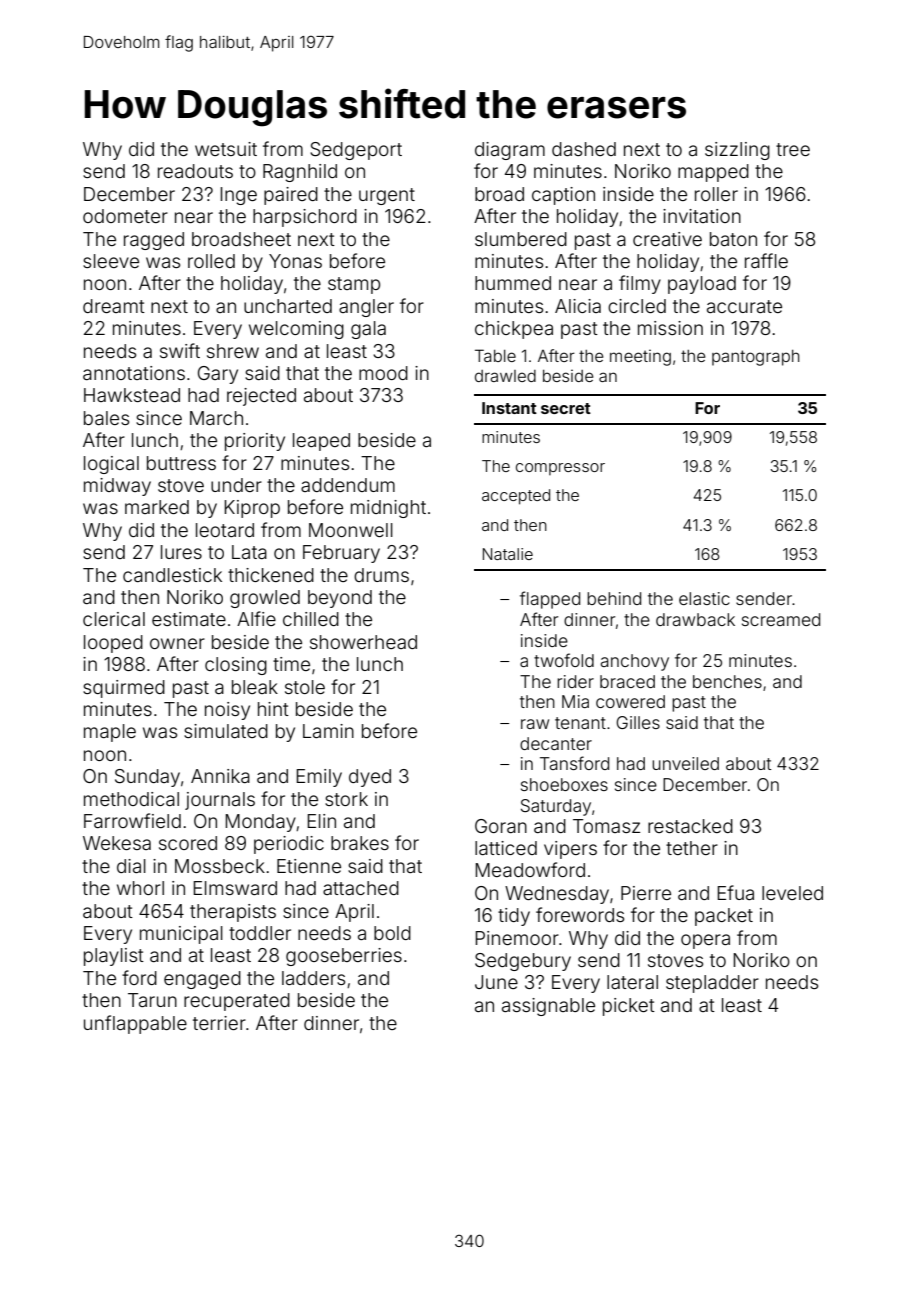 This image has width=908, height=1316. I want to click on terrier, so click(219, 1023).
